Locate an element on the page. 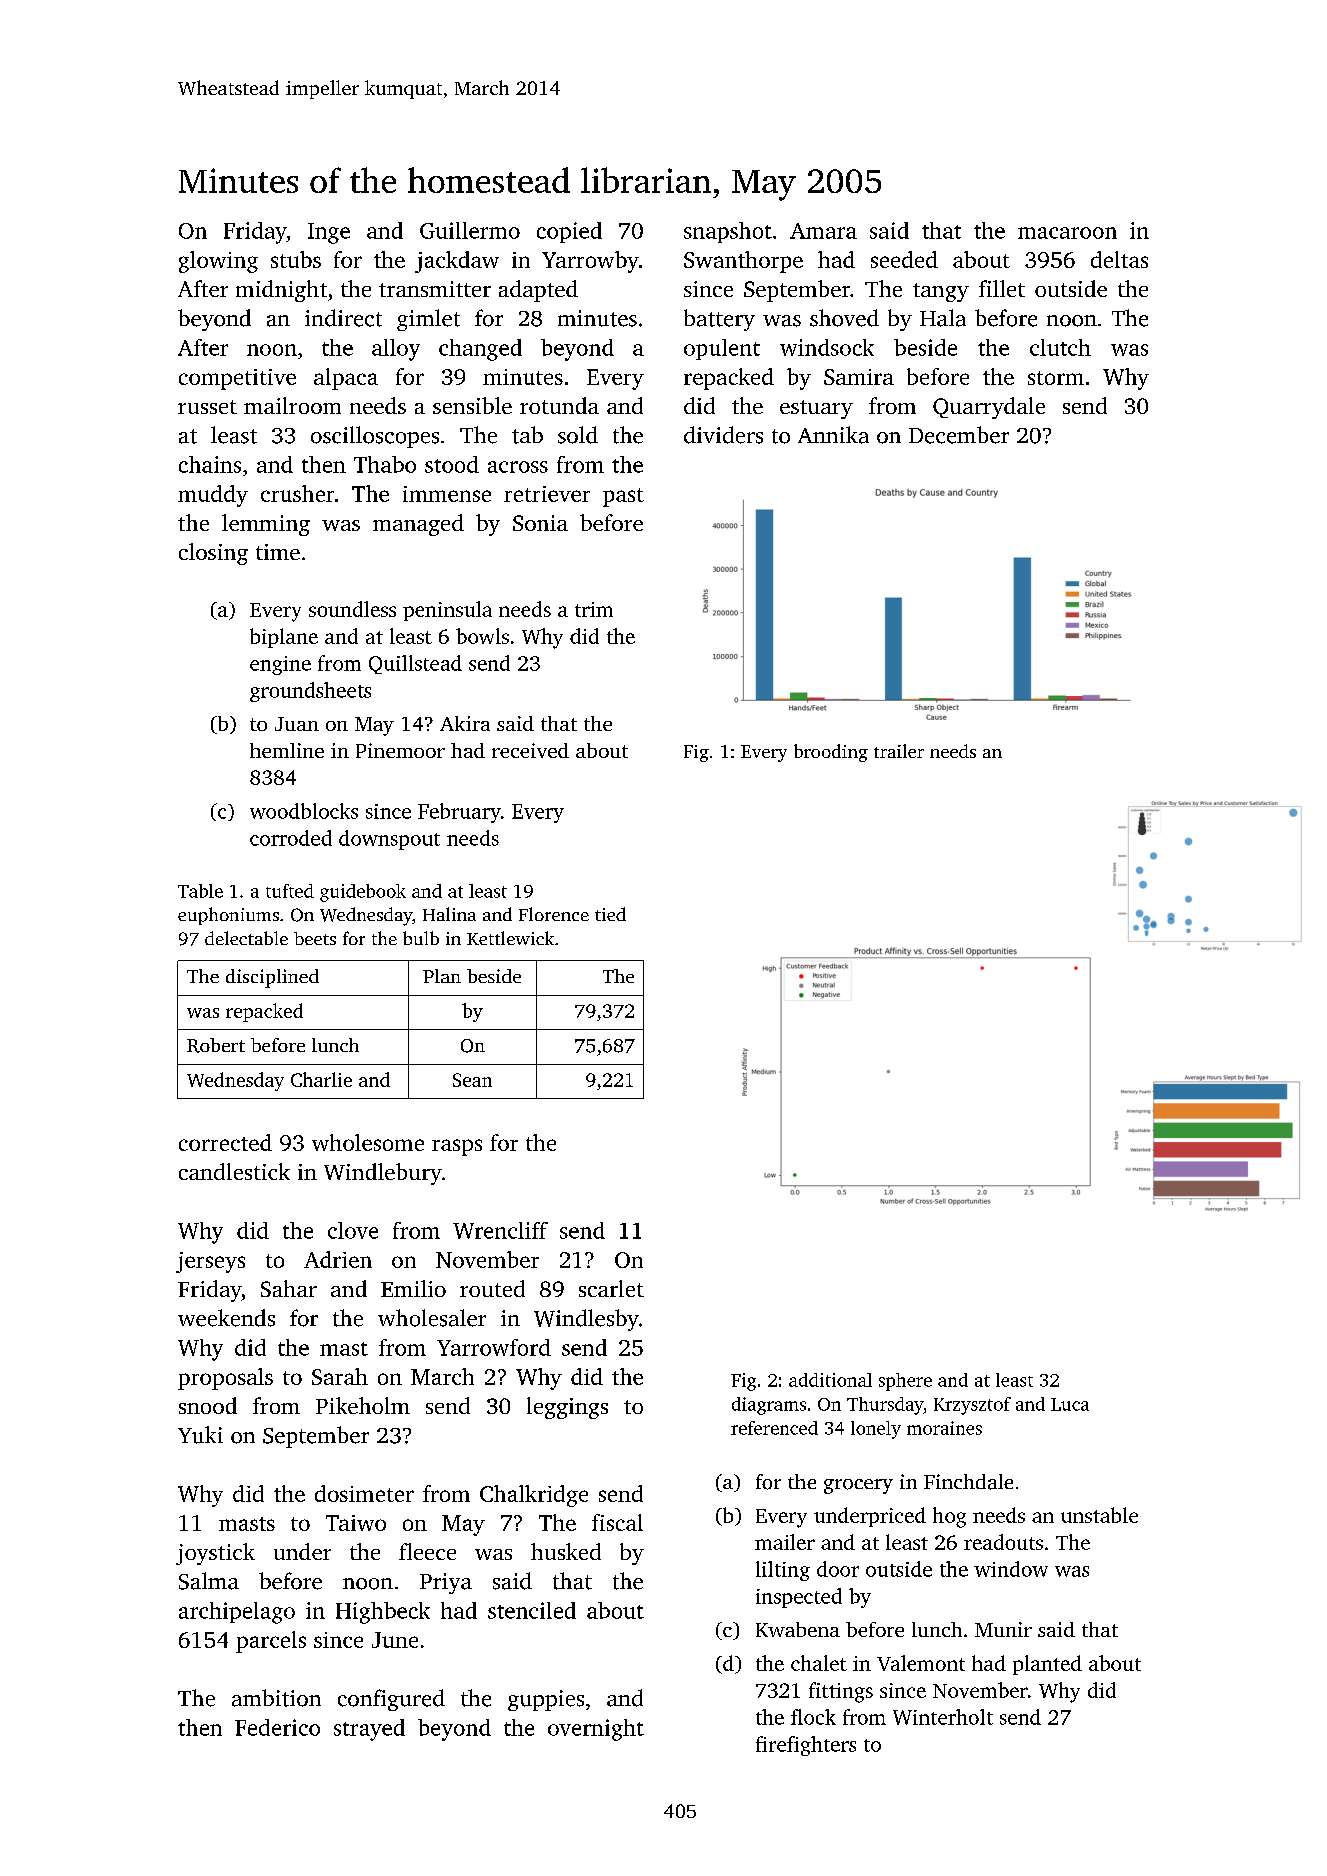 The height and width of the image is (1876, 1327). Pinemoor is located at coordinates (400, 750).
